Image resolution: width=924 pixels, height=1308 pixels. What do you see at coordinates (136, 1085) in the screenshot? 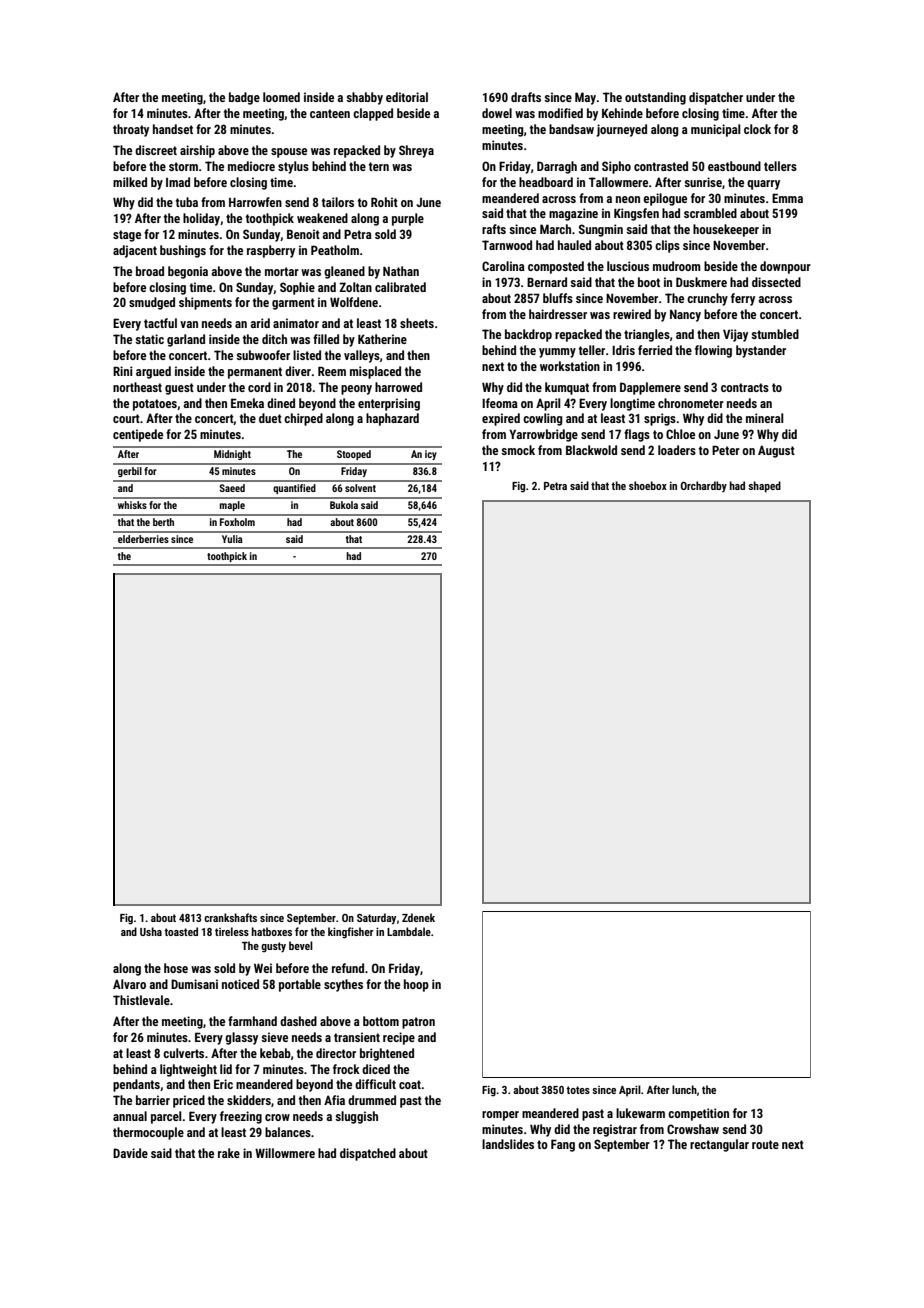
I see `pendants` at bounding box center [136, 1085].
